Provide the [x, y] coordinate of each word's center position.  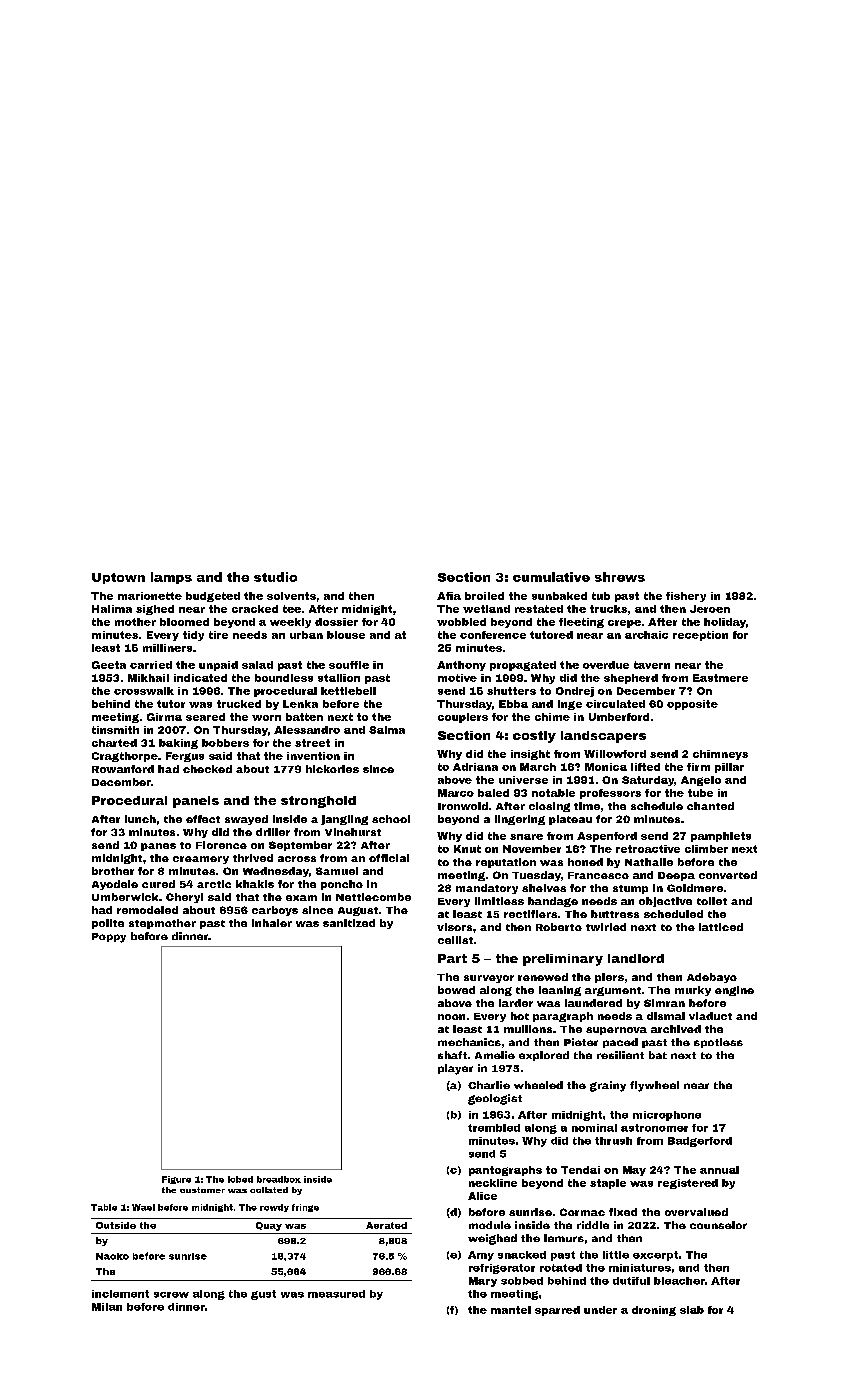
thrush [613, 1141]
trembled [494, 1128]
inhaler [272, 923]
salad [257, 665]
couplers [463, 718]
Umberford [619, 717]
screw [171, 1295]
